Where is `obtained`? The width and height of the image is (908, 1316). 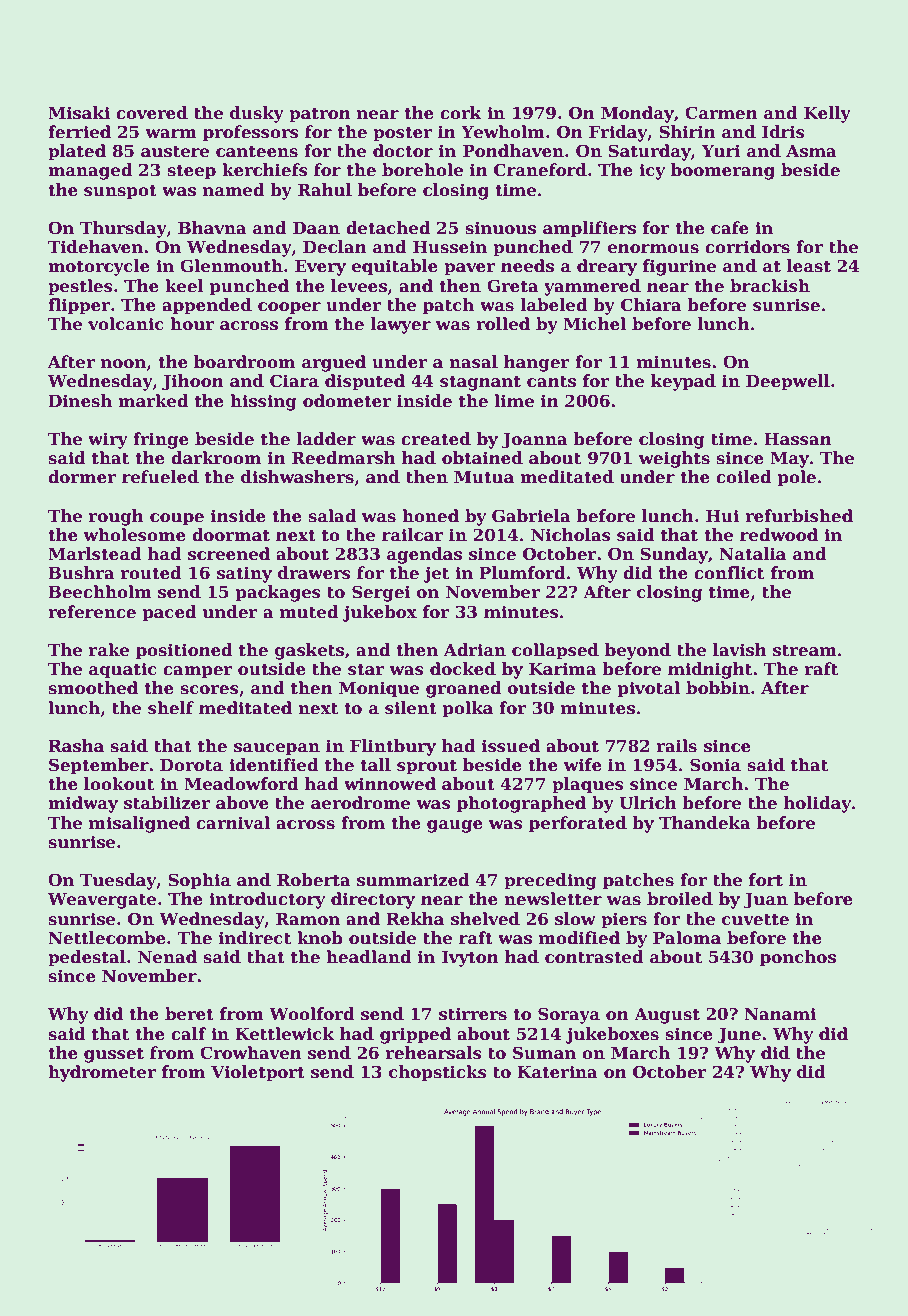
obtained is located at coordinates (482, 458).
